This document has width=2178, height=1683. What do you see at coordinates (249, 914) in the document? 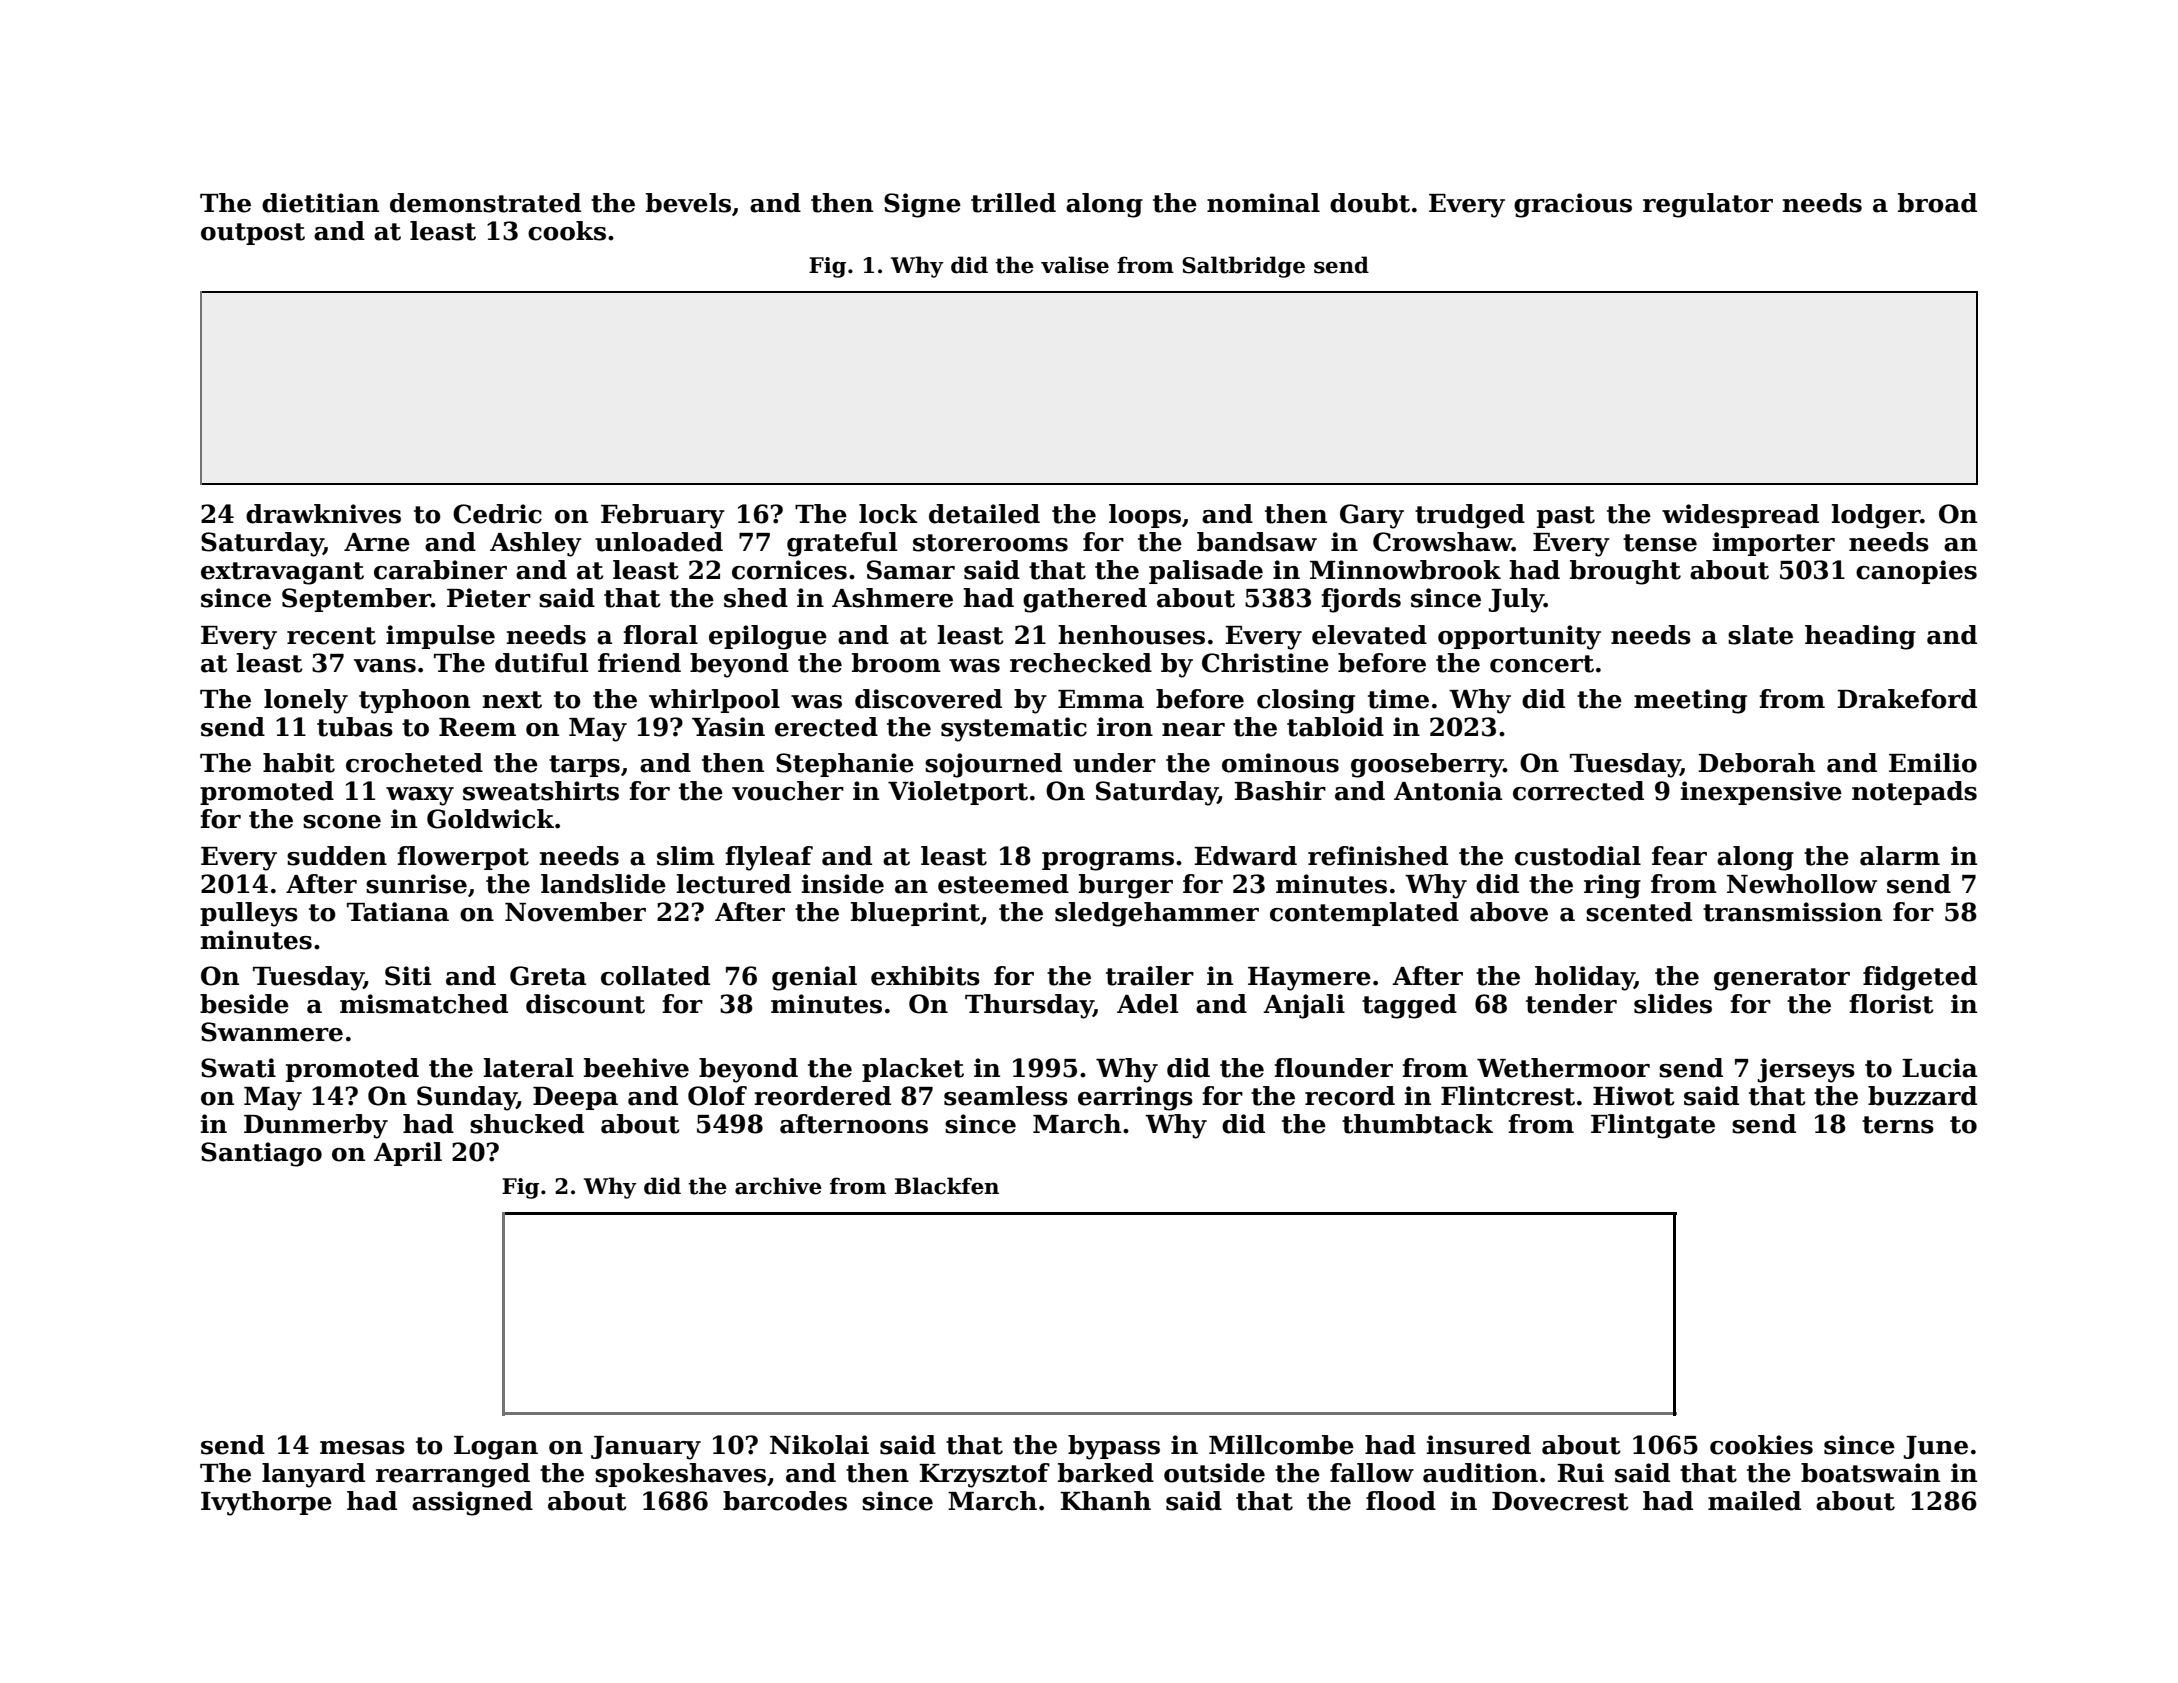
I see `pulleys` at bounding box center [249, 914].
